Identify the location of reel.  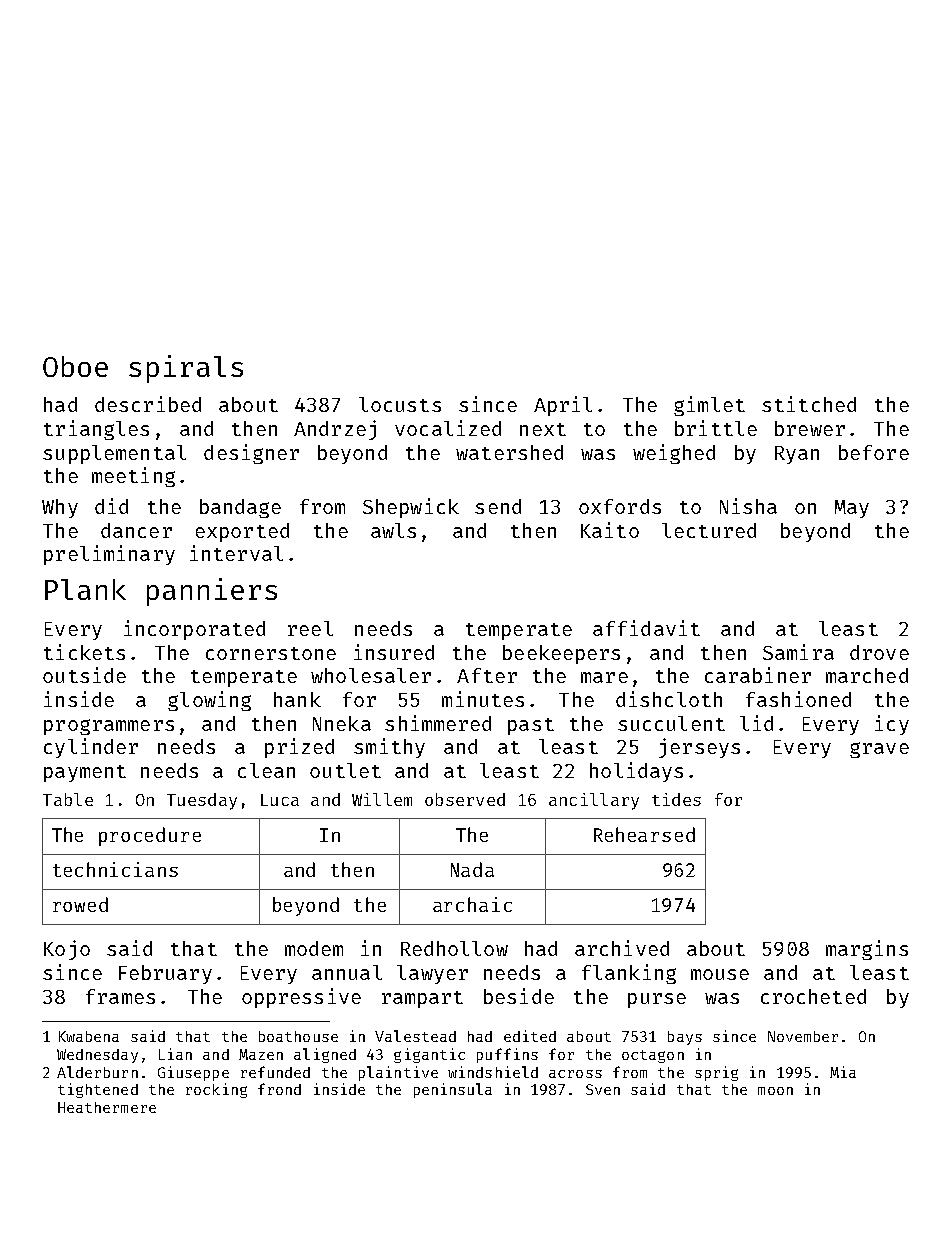
(310, 628).
